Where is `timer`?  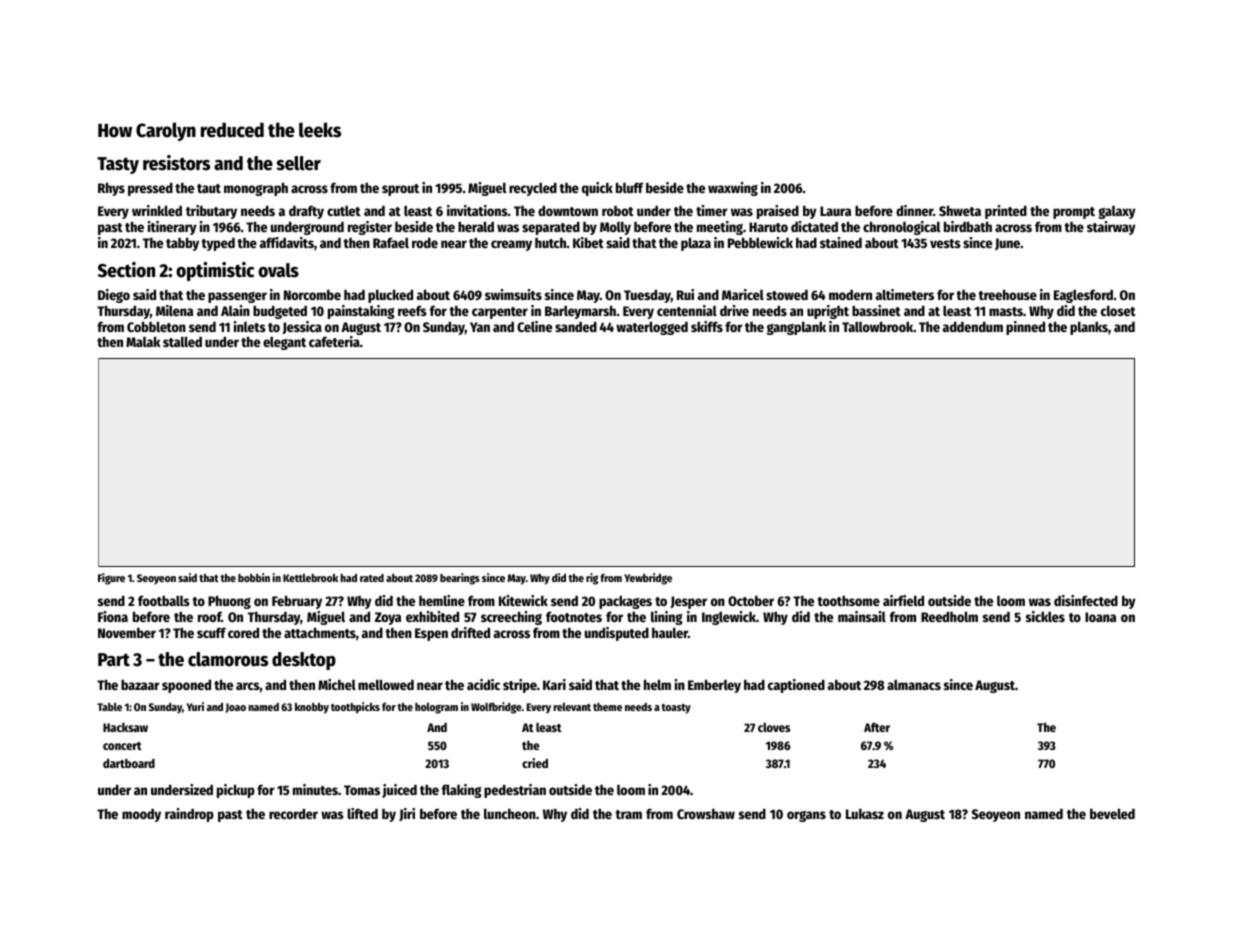
timer is located at coordinates (712, 210).
